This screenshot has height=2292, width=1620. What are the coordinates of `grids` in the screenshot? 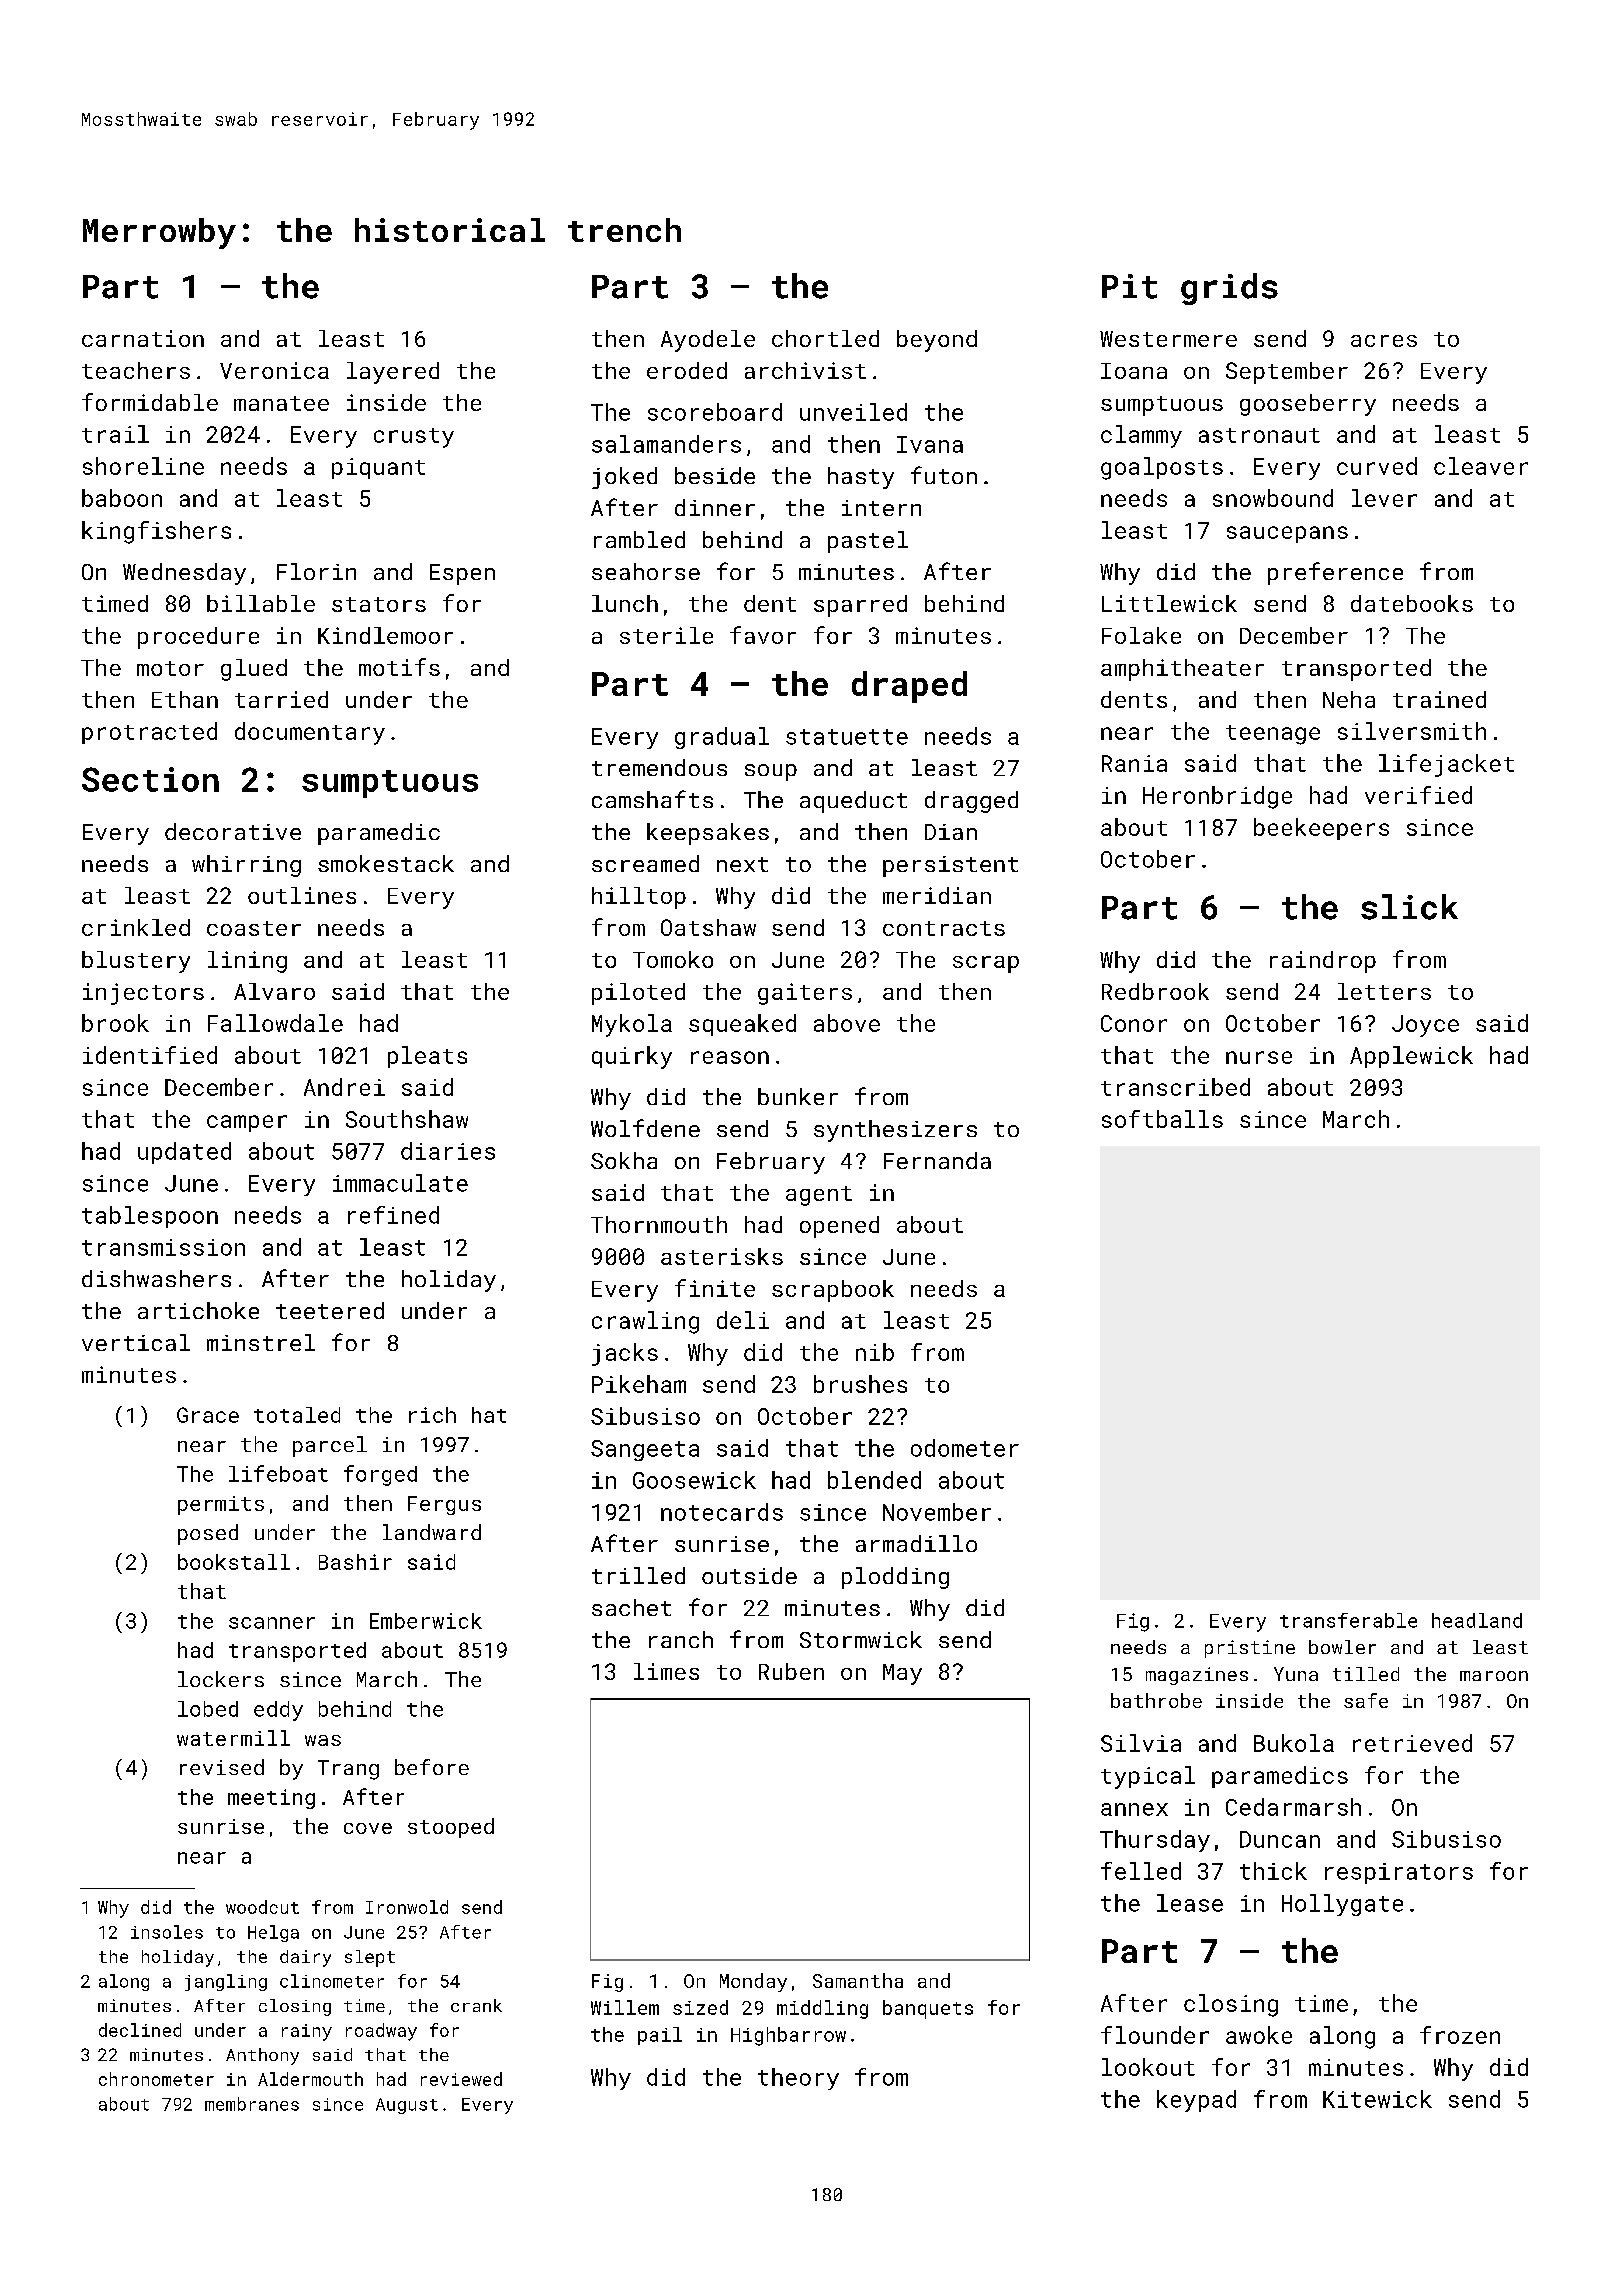 It's located at (1229, 289).
